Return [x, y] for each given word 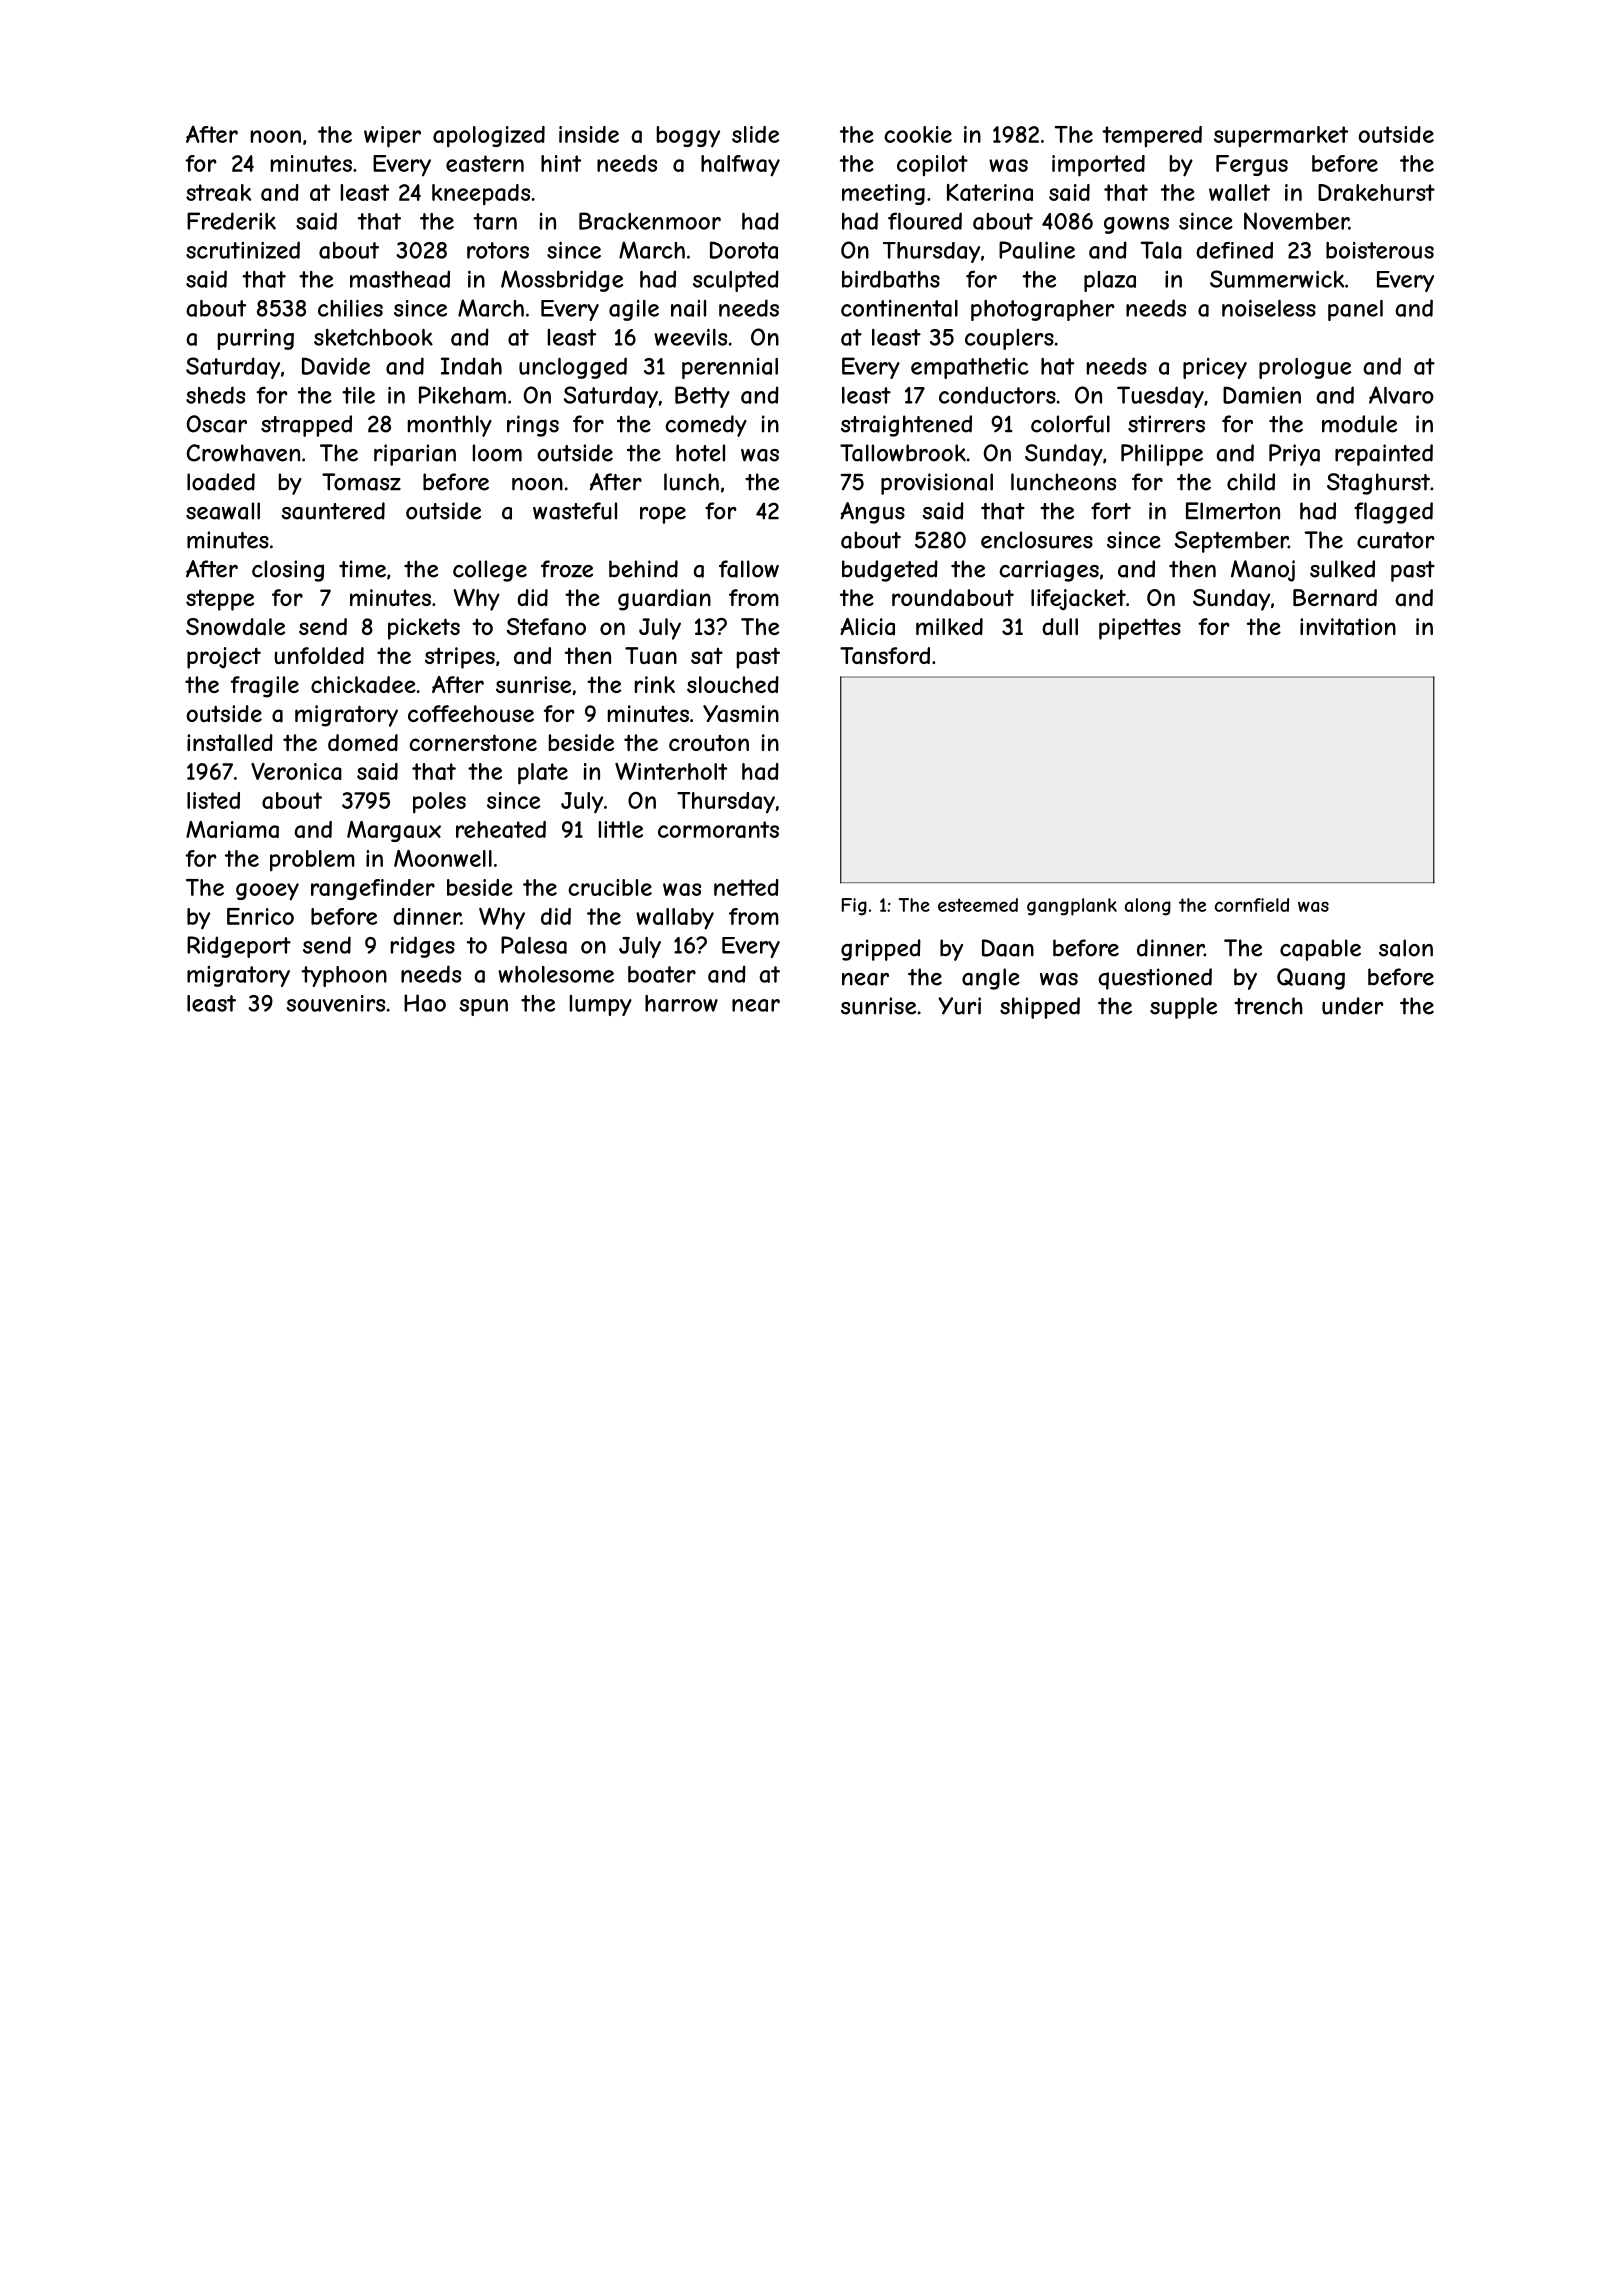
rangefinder [373, 889]
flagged [1393, 513]
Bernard [1335, 598]
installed [230, 743]
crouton [709, 743]
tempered [1152, 136]
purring [256, 339]
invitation [1348, 627]
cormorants [718, 829]
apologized [489, 137]
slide [755, 134]
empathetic [970, 368]
